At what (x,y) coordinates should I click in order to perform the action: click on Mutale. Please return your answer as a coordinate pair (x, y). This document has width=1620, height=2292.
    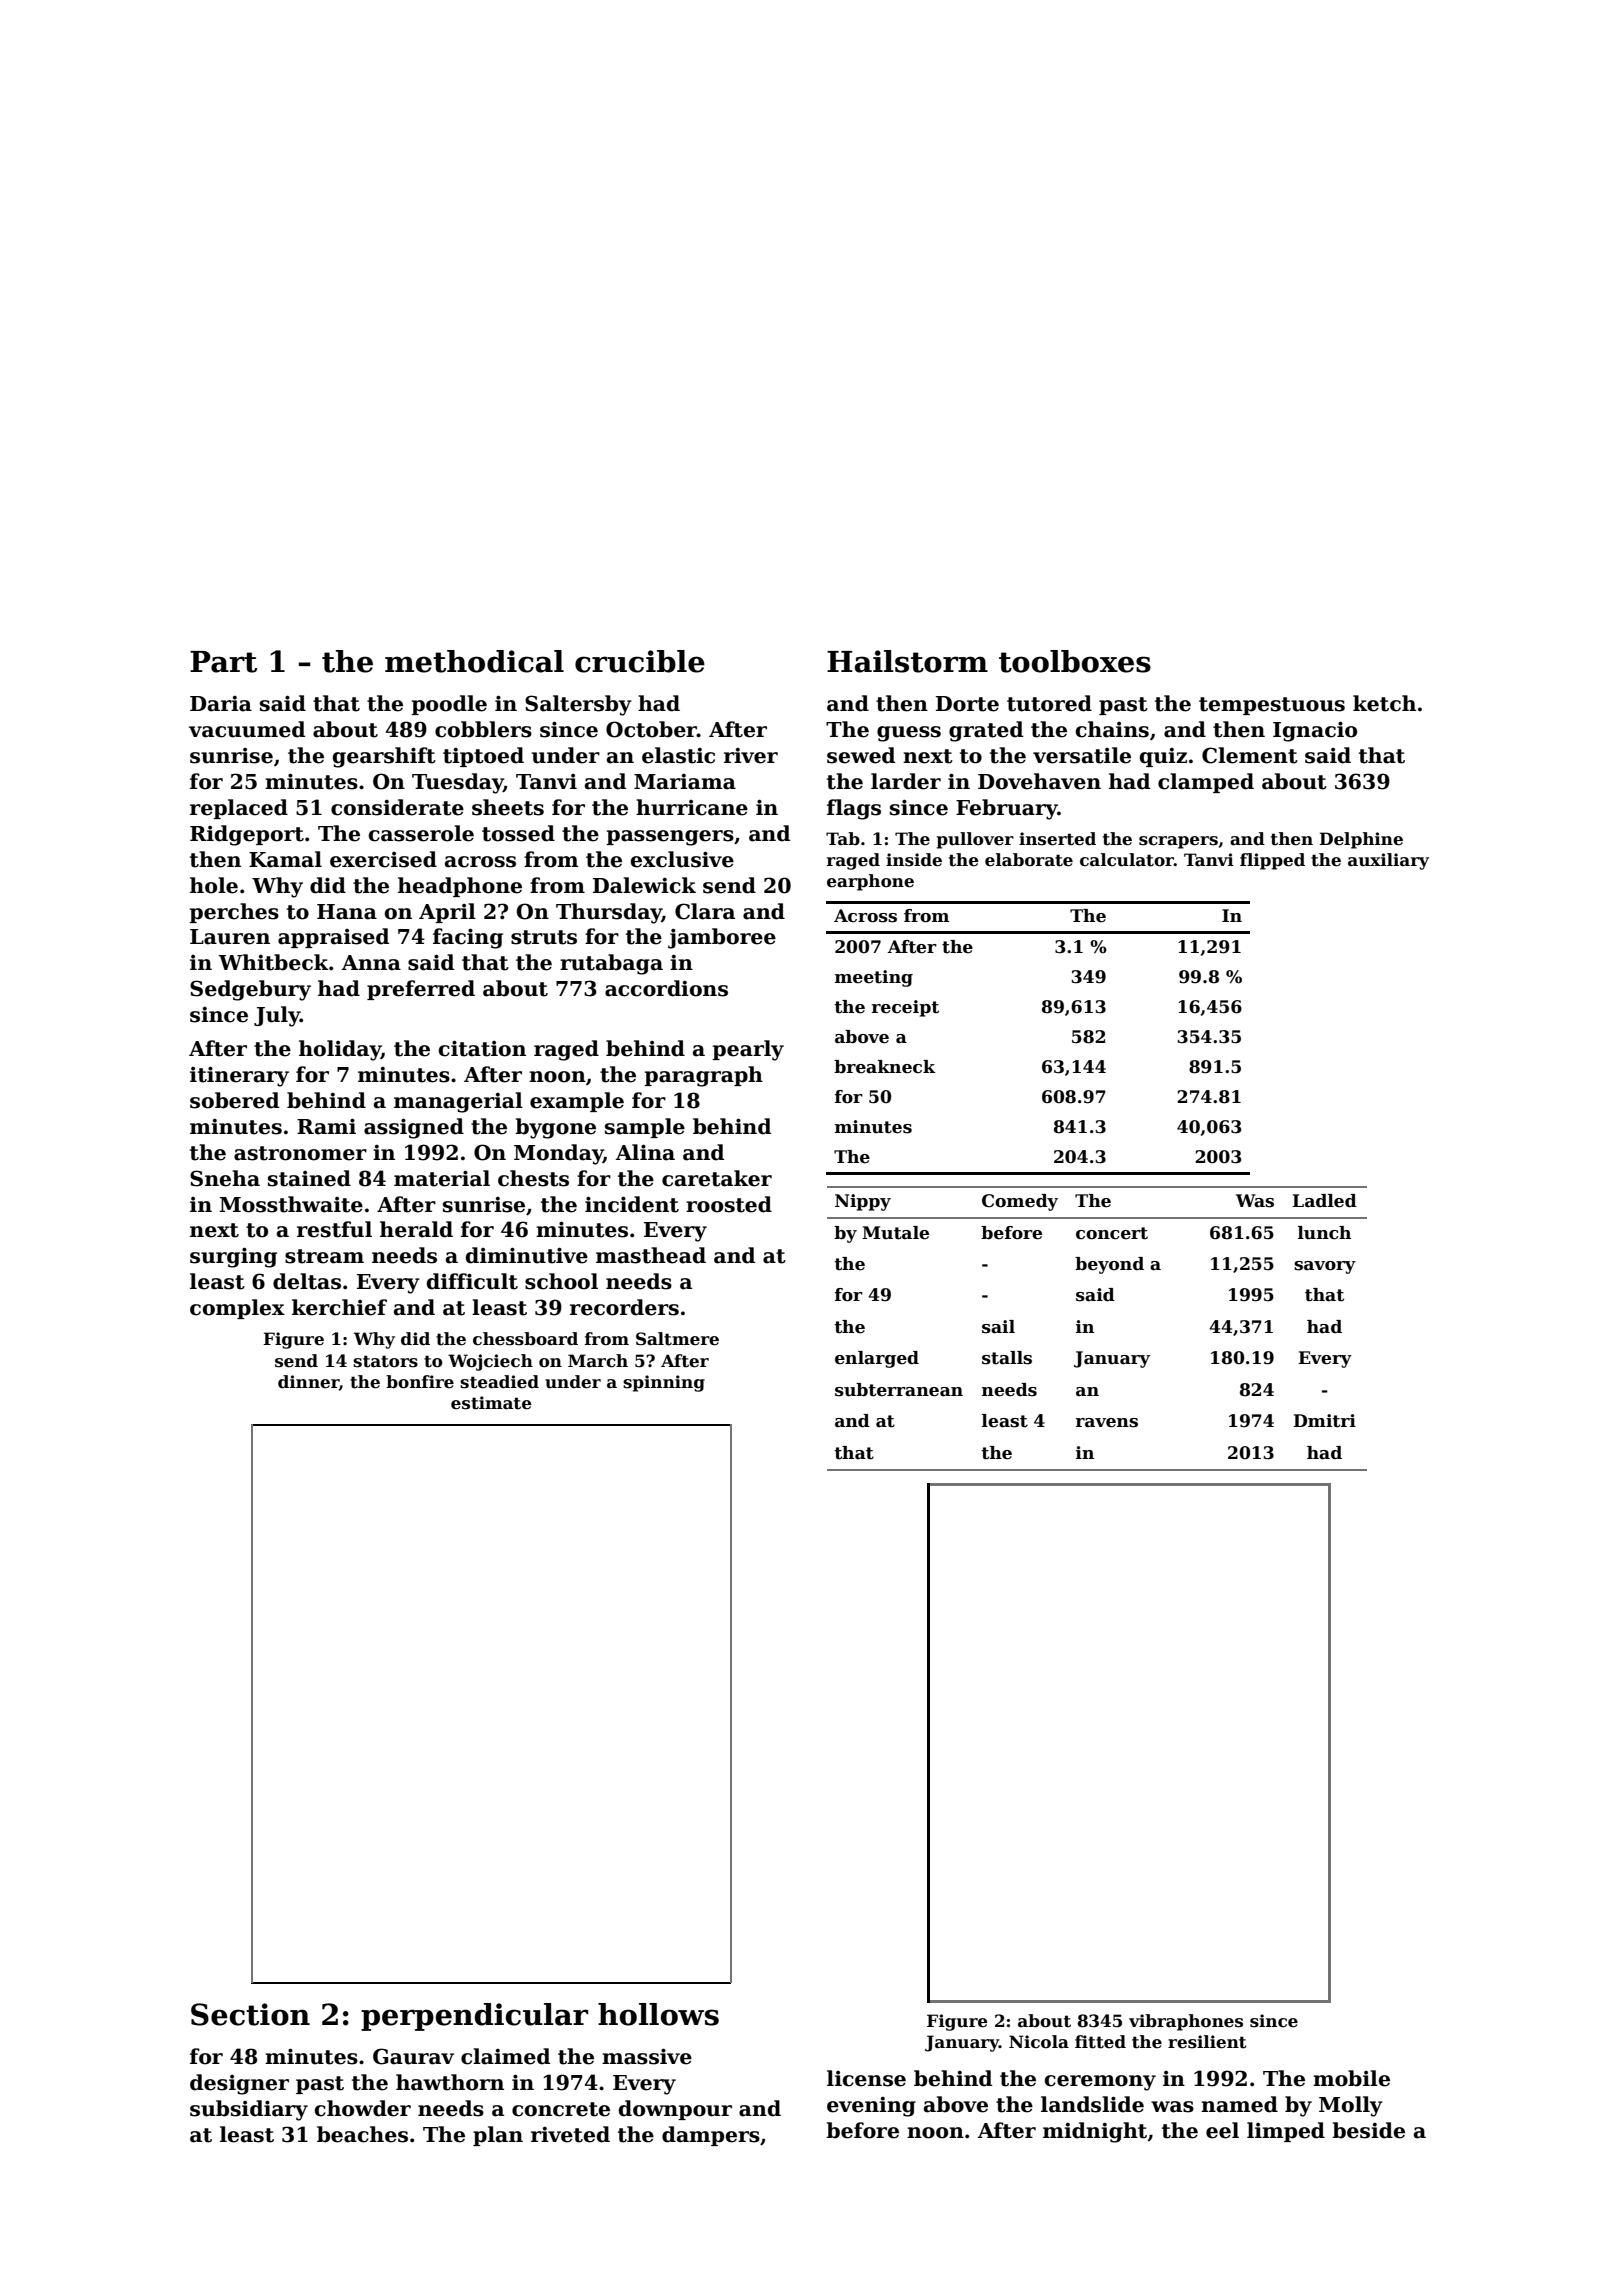
    Looking at the image, I should click on (895, 1233).
